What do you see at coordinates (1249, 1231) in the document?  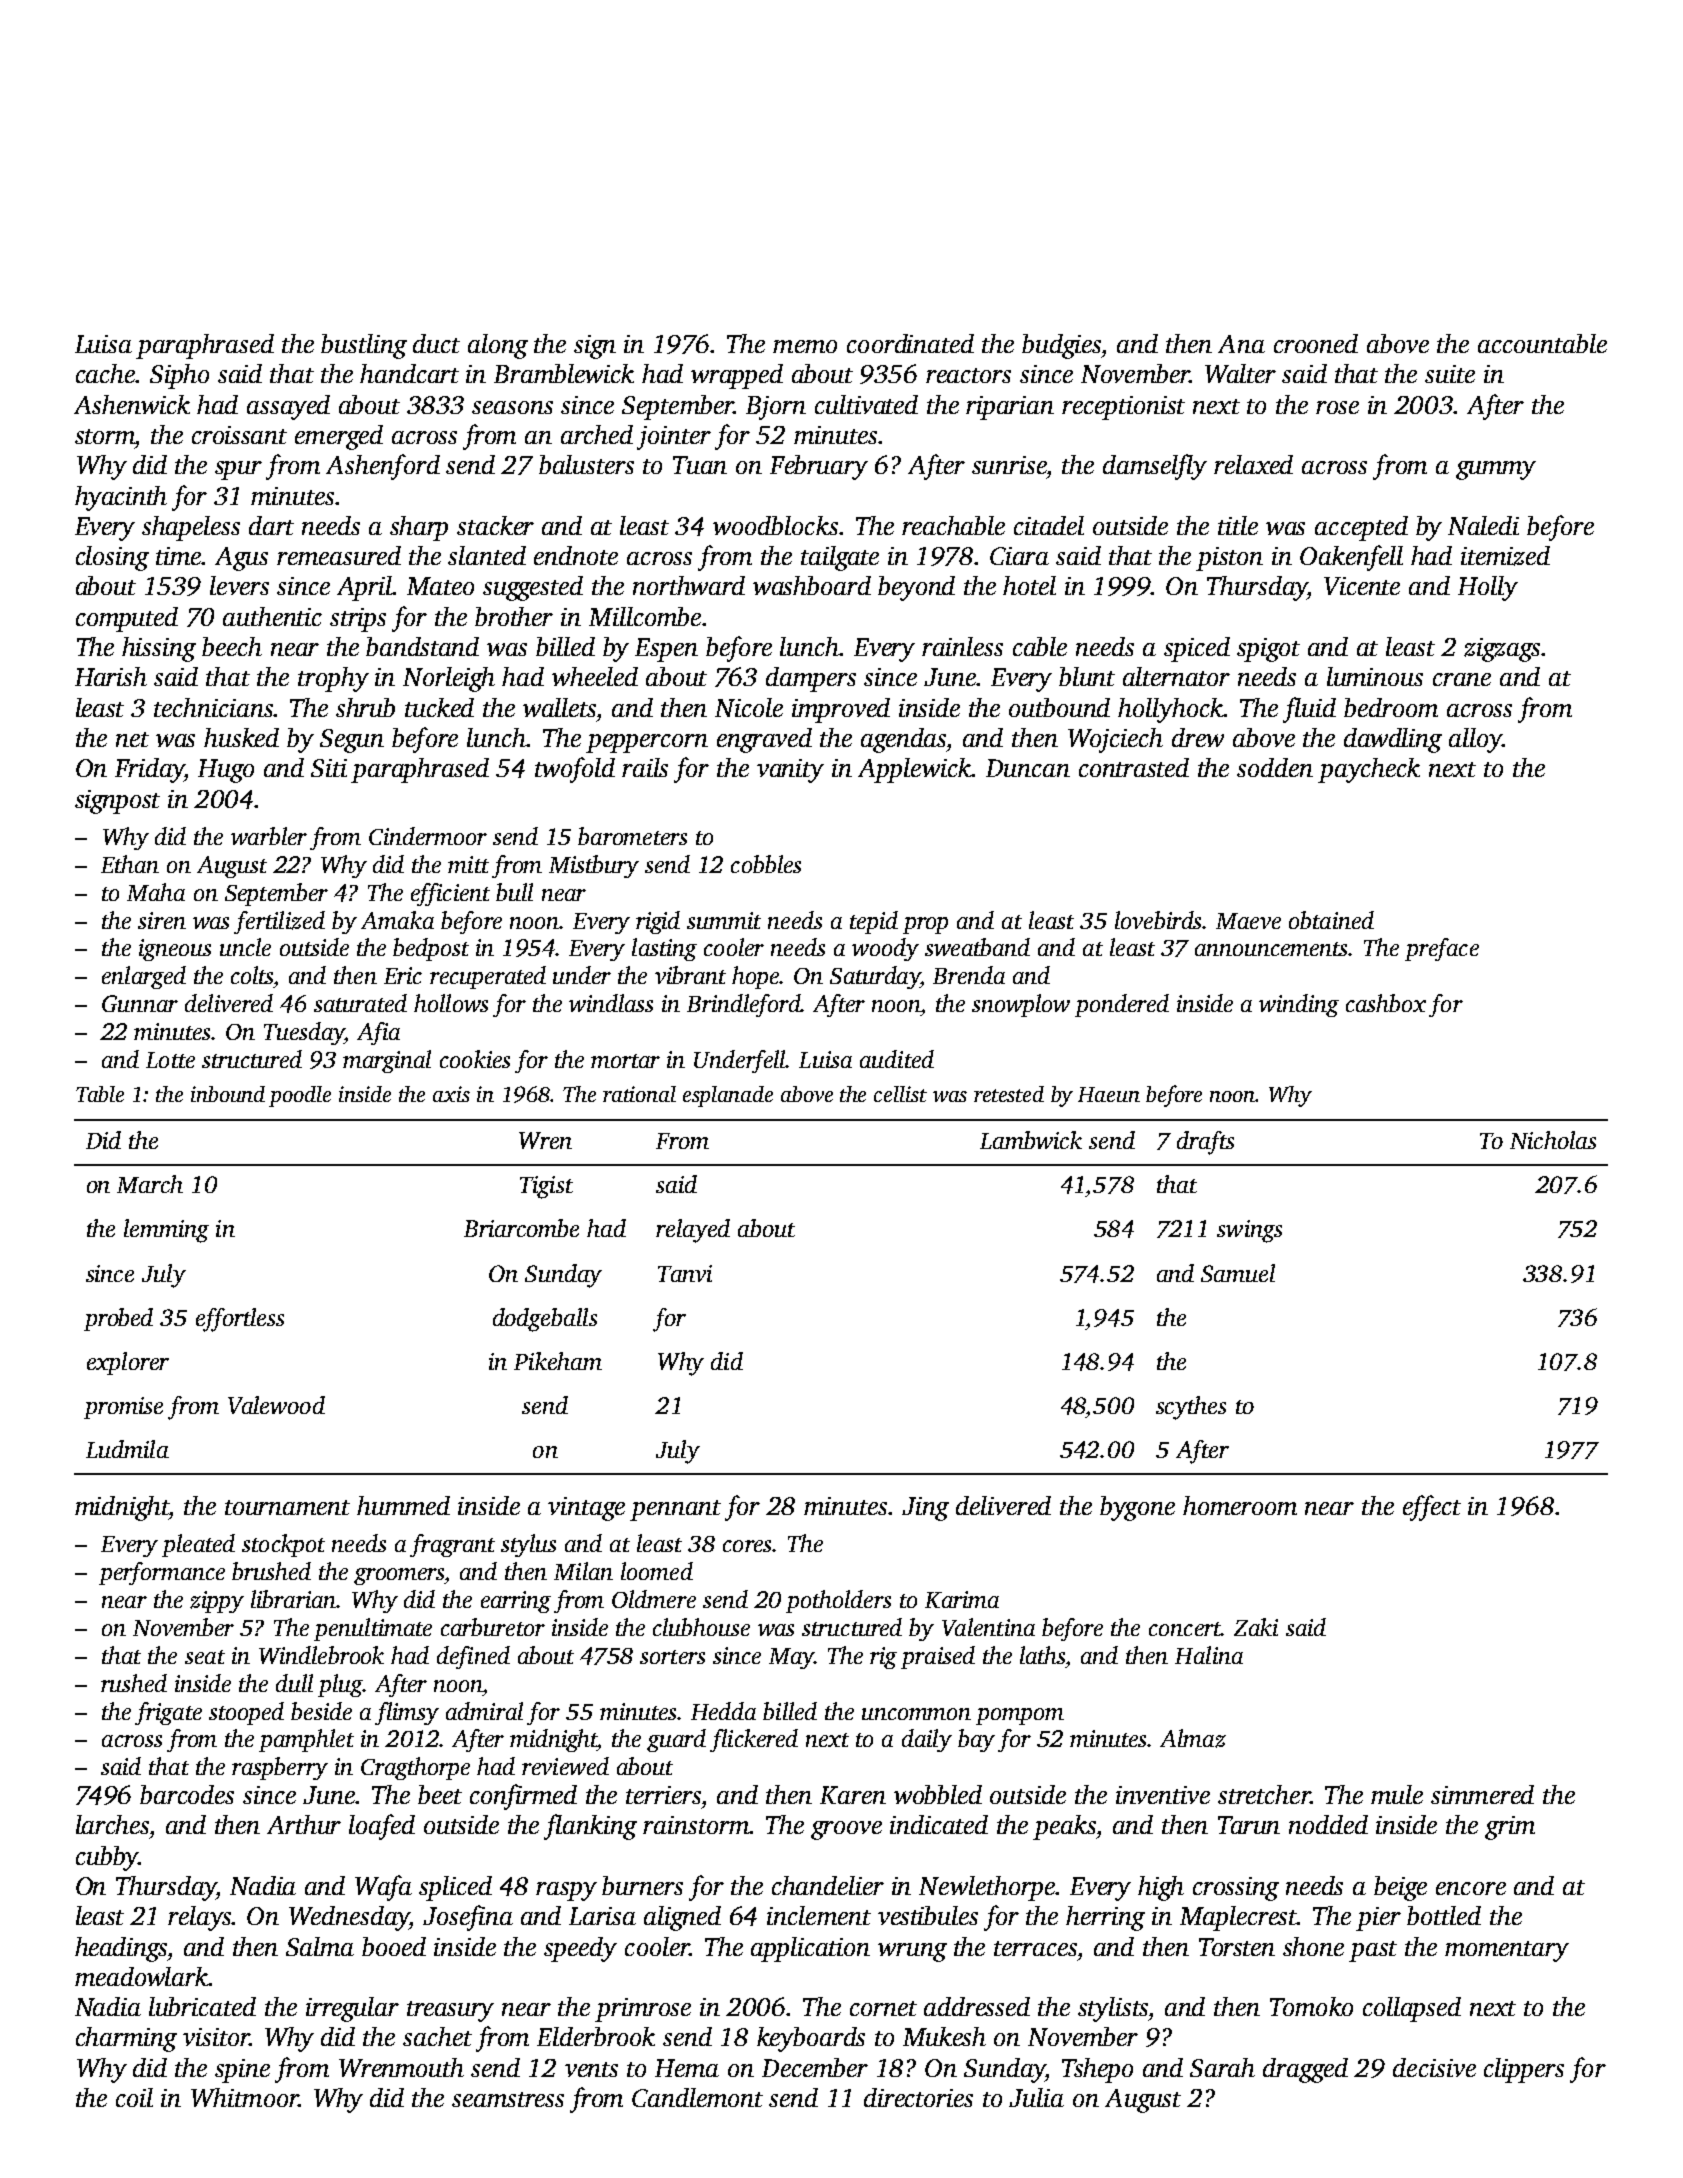 I see `swings` at bounding box center [1249, 1231].
